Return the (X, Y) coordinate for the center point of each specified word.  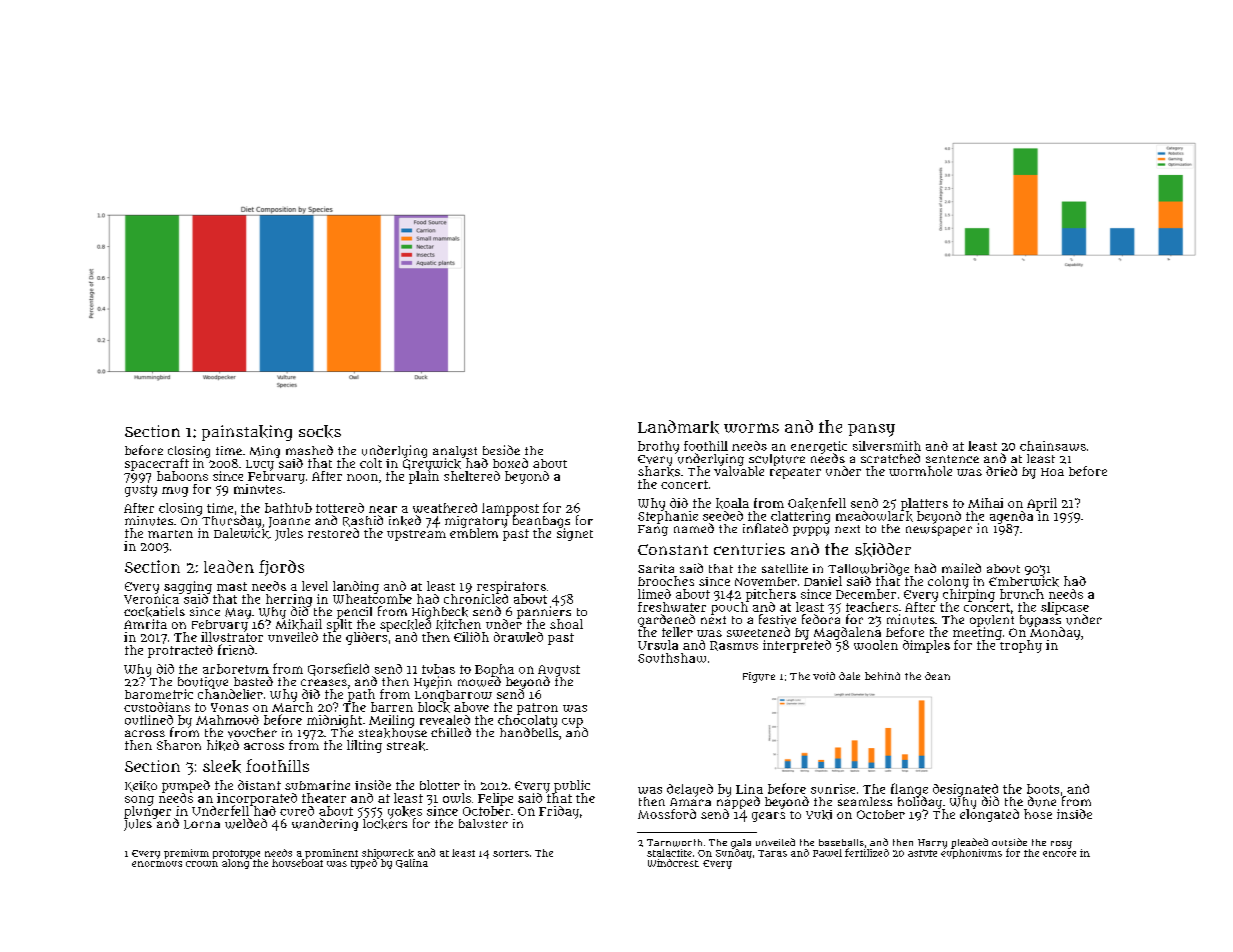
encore (1059, 854)
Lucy (260, 465)
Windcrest (673, 863)
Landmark (678, 427)
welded (246, 823)
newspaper (939, 531)
